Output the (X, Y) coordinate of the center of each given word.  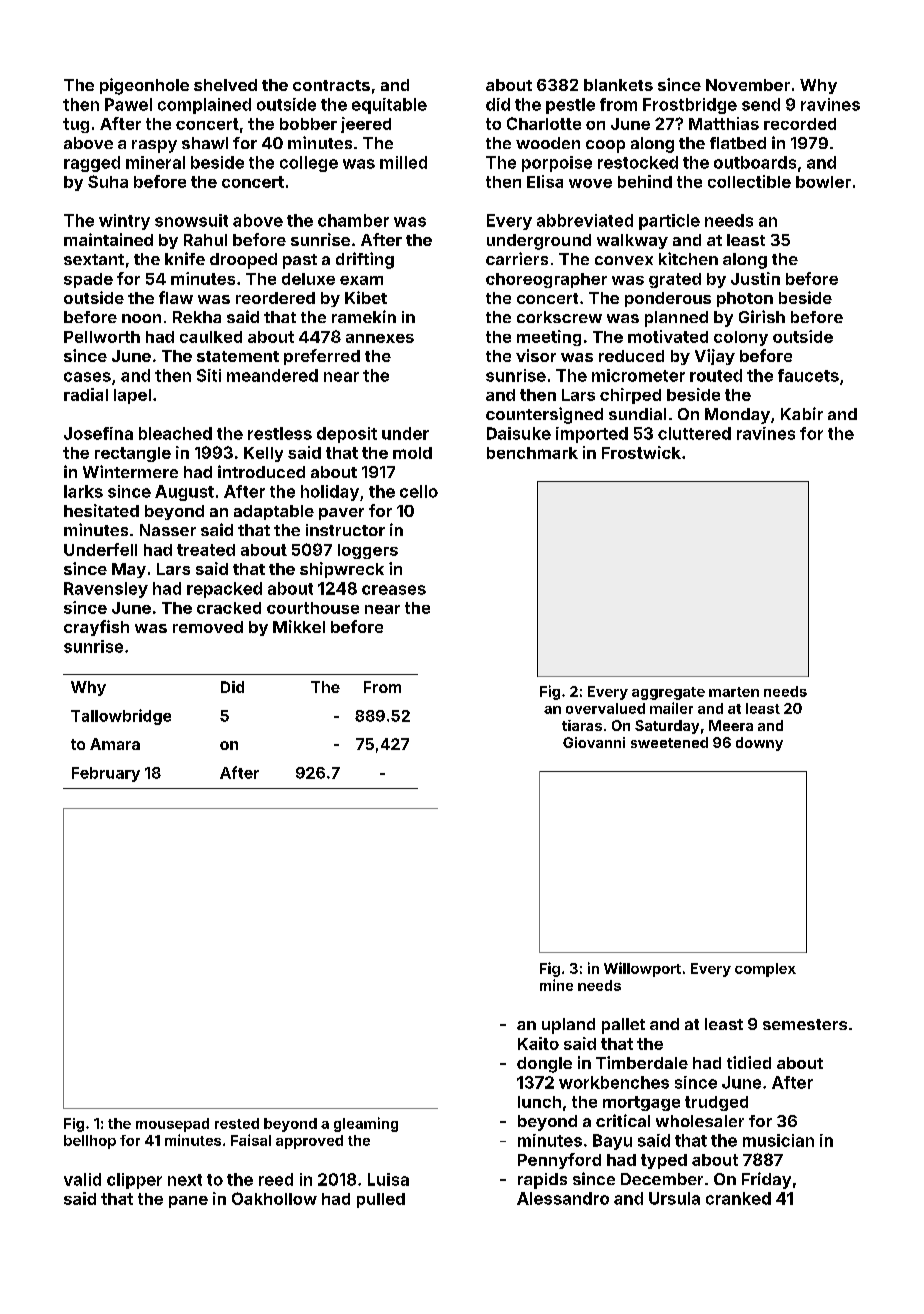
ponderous (668, 299)
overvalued (605, 708)
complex (765, 970)
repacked (224, 590)
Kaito (538, 1043)
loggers (368, 551)
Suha (108, 181)
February (106, 774)
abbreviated (585, 220)
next (185, 1180)
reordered (275, 298)
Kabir (802, 413)
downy (759, 744)
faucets (808, 375)
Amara (115, 744)
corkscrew (559, 317)
